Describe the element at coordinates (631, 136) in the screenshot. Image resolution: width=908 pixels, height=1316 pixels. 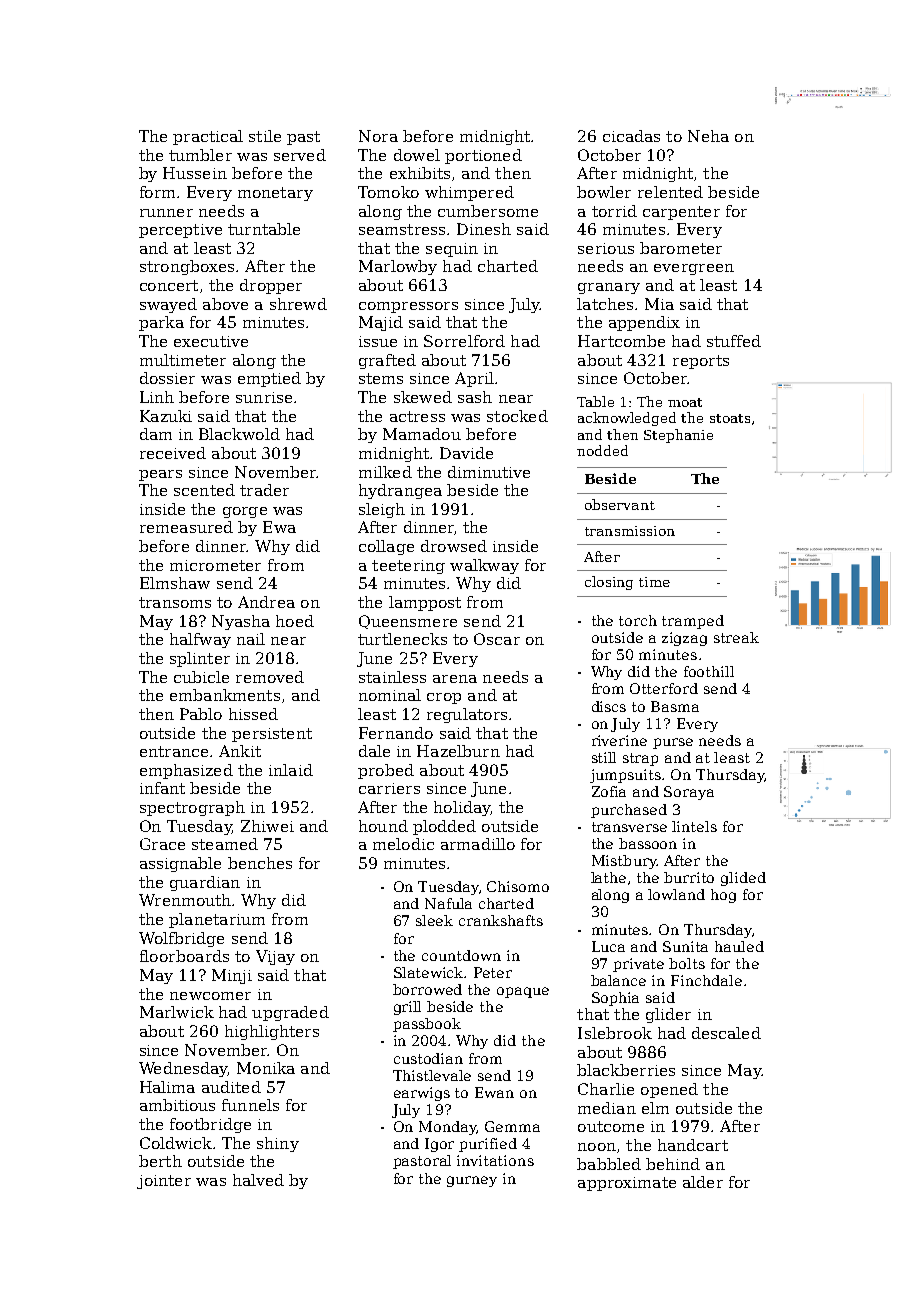
I see `cicadas` at that location.
